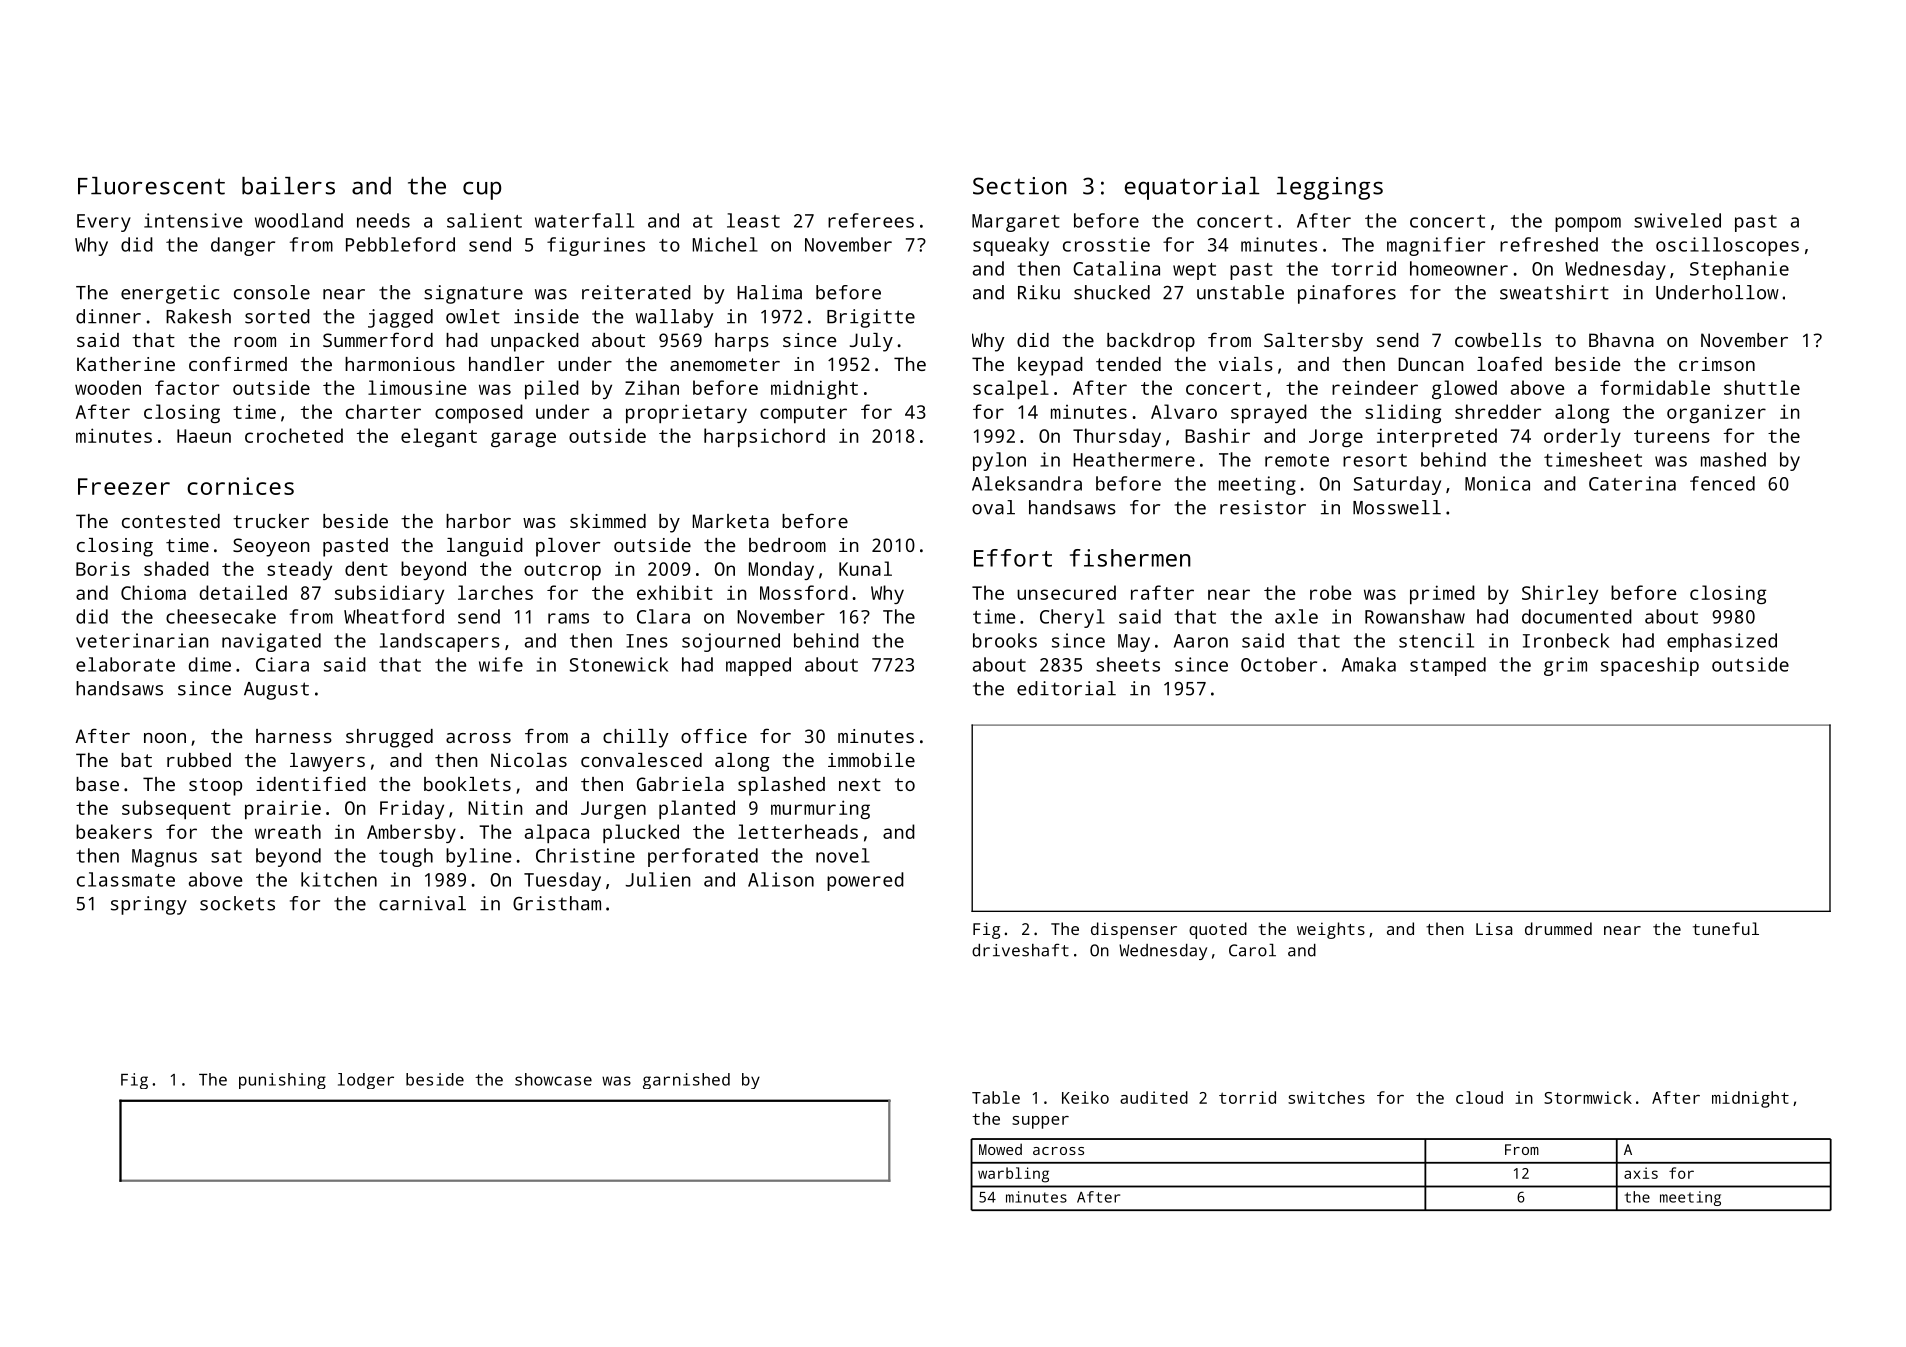  I want to click on signature, so click(473, 294).
